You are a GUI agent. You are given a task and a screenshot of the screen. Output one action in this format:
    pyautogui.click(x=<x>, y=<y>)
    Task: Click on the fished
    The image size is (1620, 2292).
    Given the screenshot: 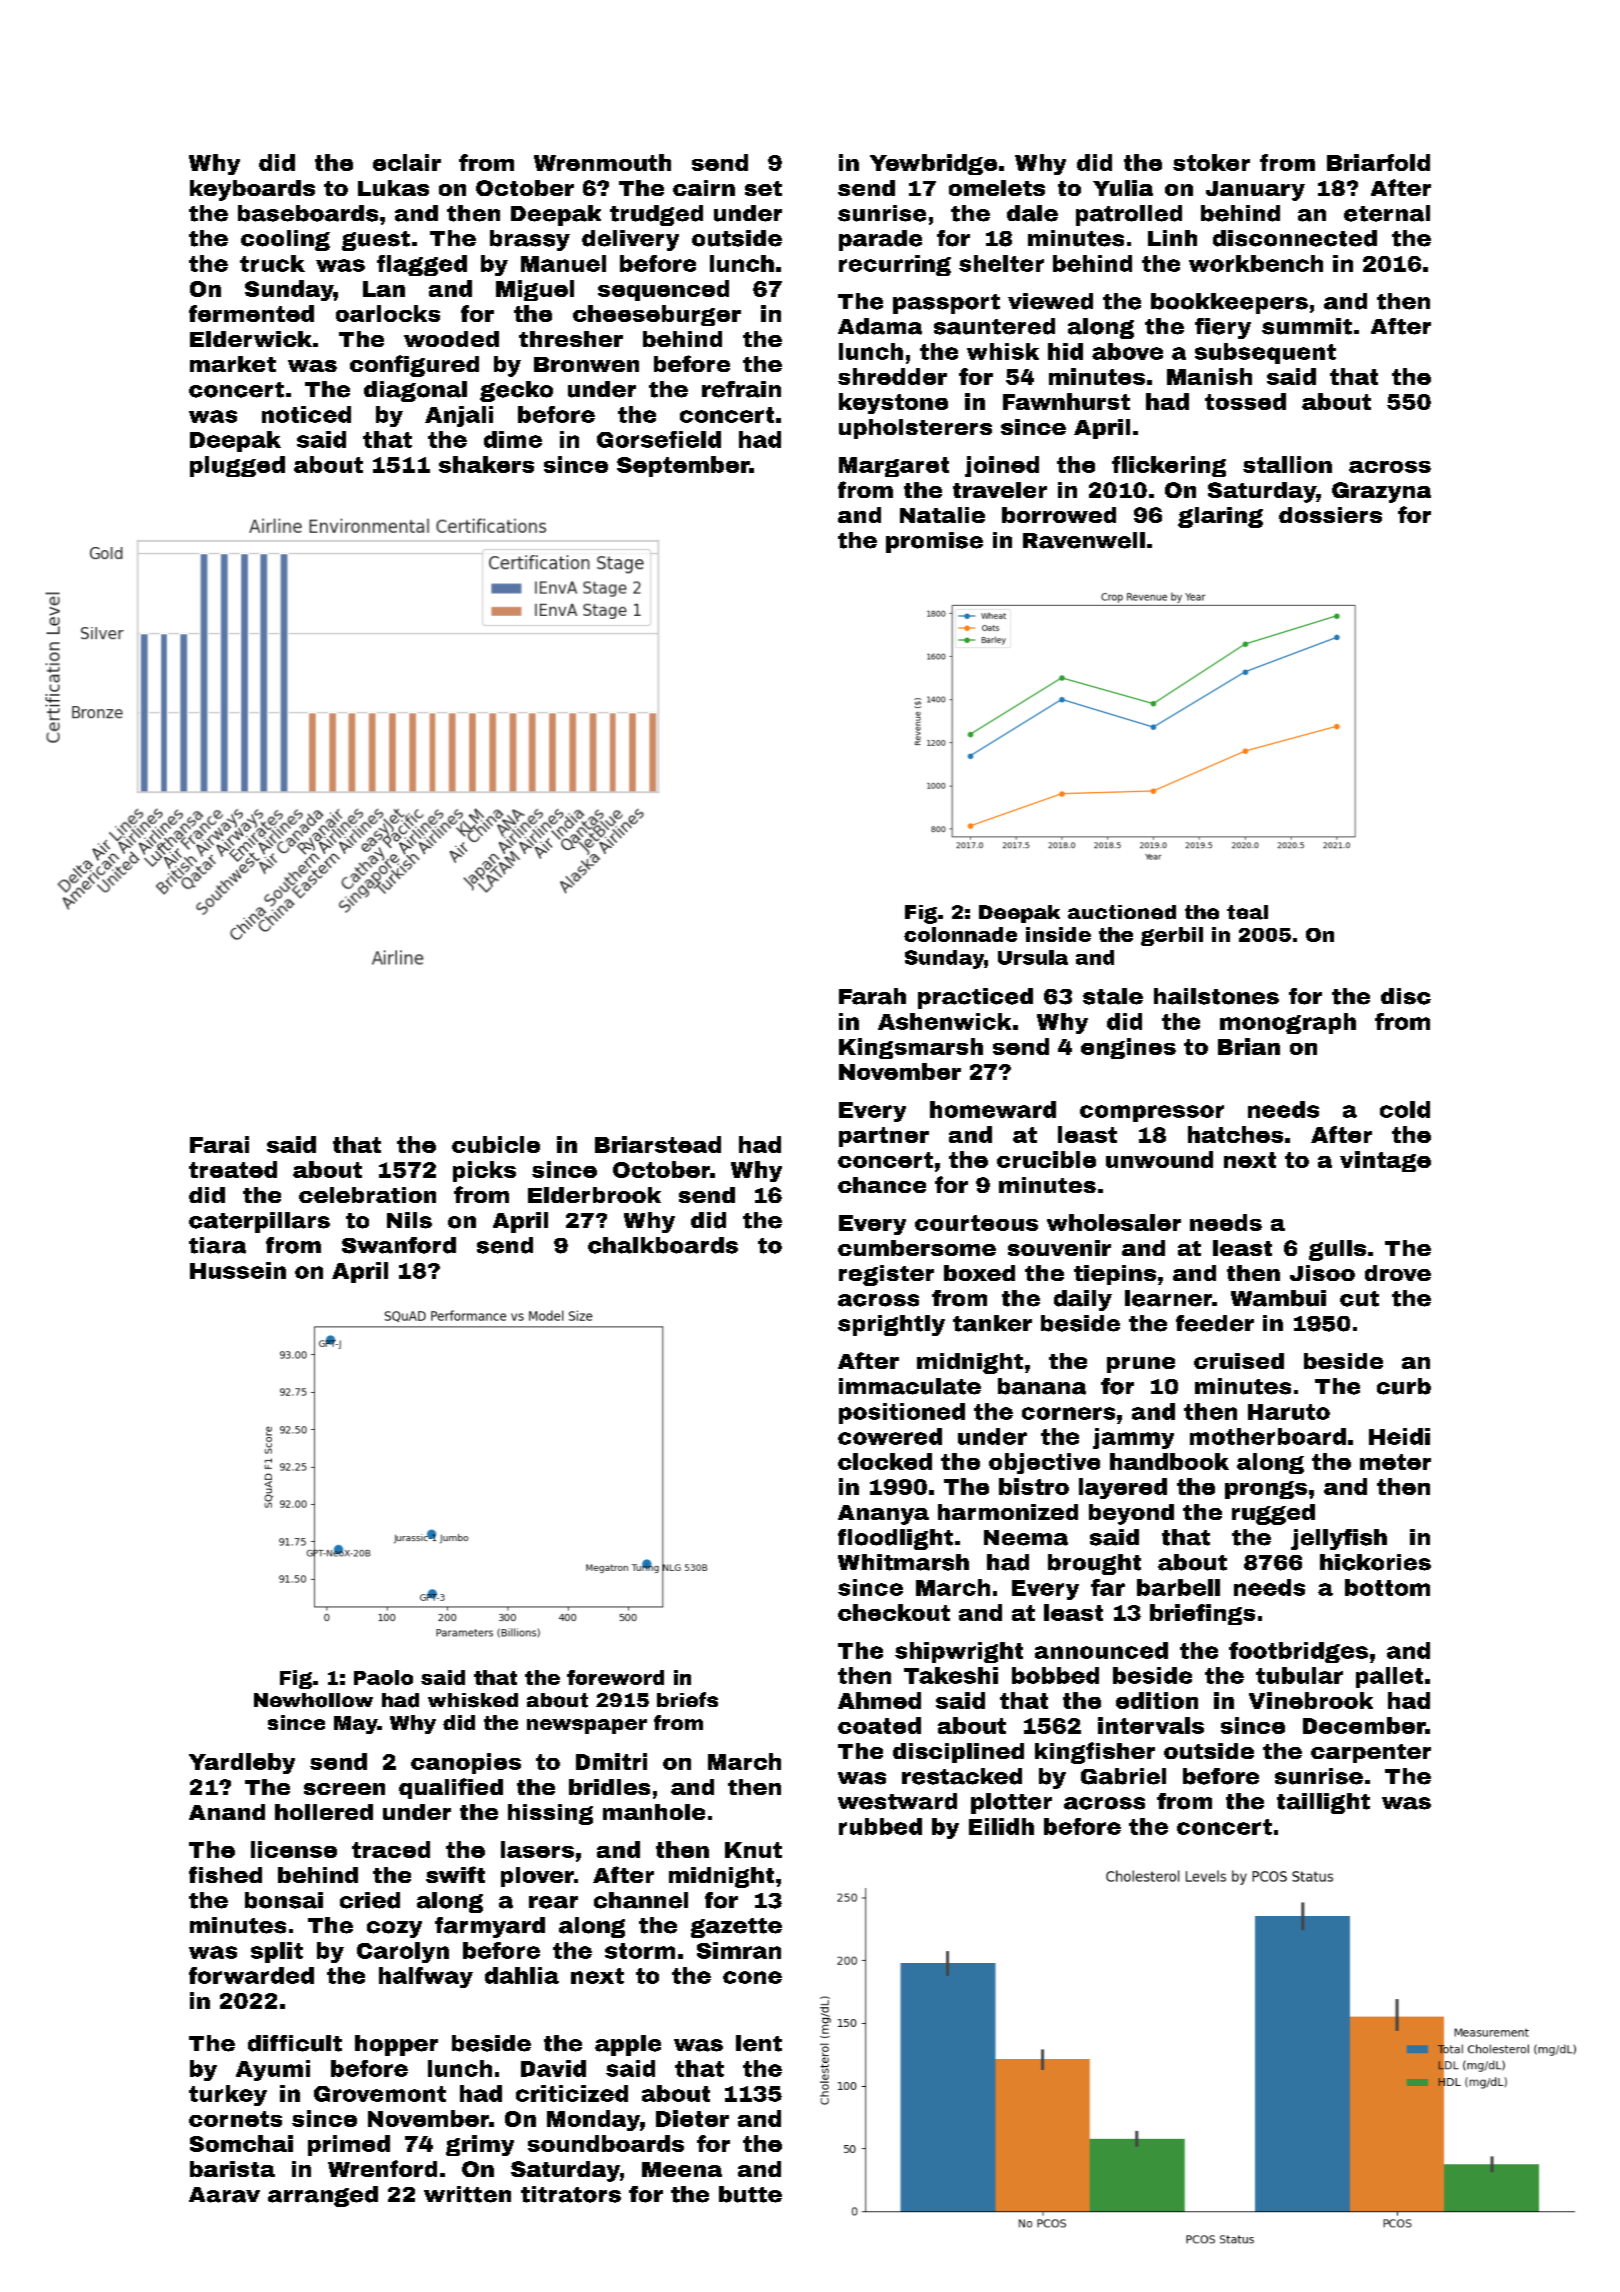 What is the action you would take?
    pyautogui.click(x=225, y=1874)
